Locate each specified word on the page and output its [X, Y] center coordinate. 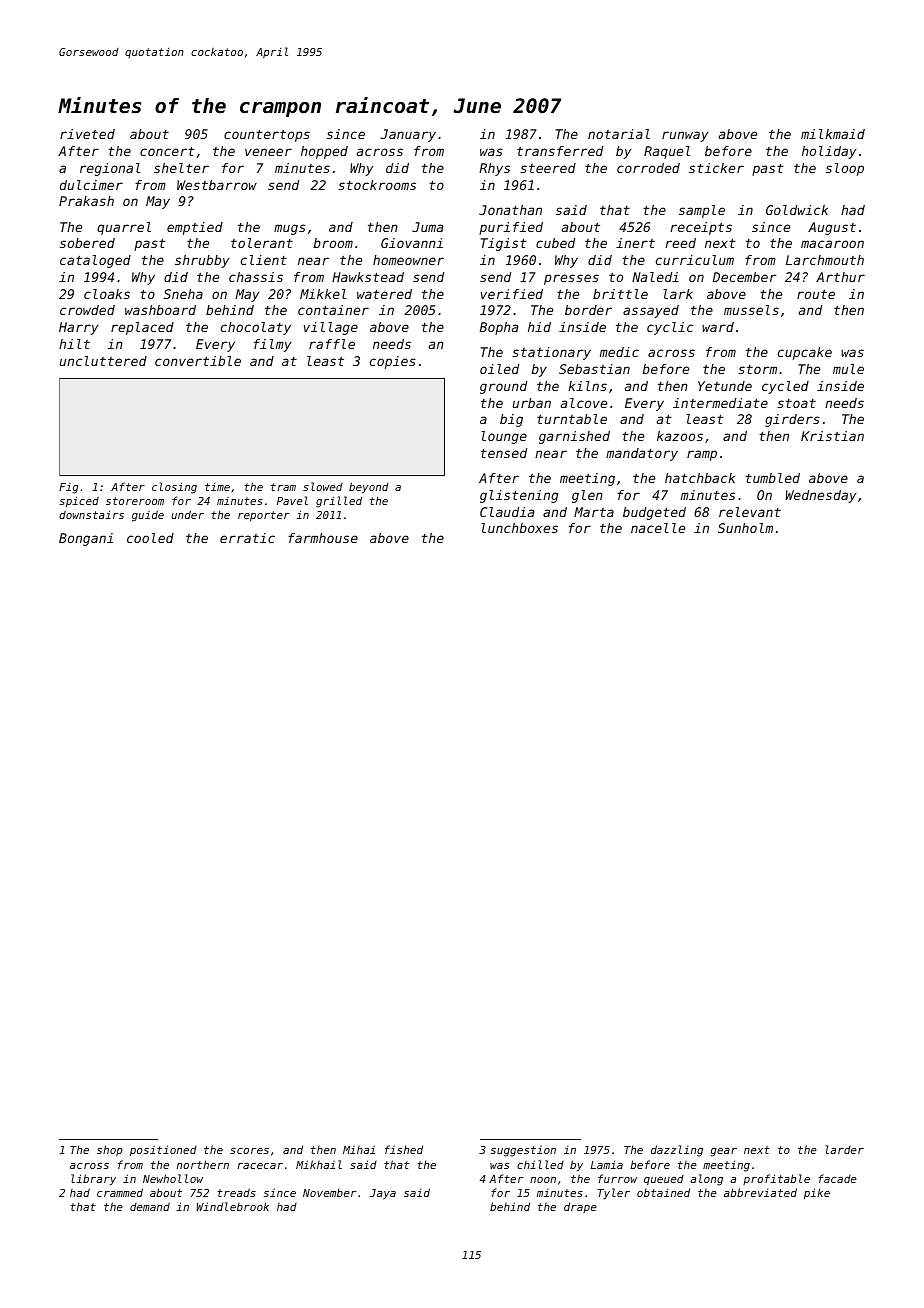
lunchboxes [519, 528]
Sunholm [745, 528]
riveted [87, 134]
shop [110, 1150]
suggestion [523, 1151]
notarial [619, 134]
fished [404, 1149]
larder [845, 1149]
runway [685, 136]
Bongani [86, 539]
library [93, 1180]
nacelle [658, 528]
